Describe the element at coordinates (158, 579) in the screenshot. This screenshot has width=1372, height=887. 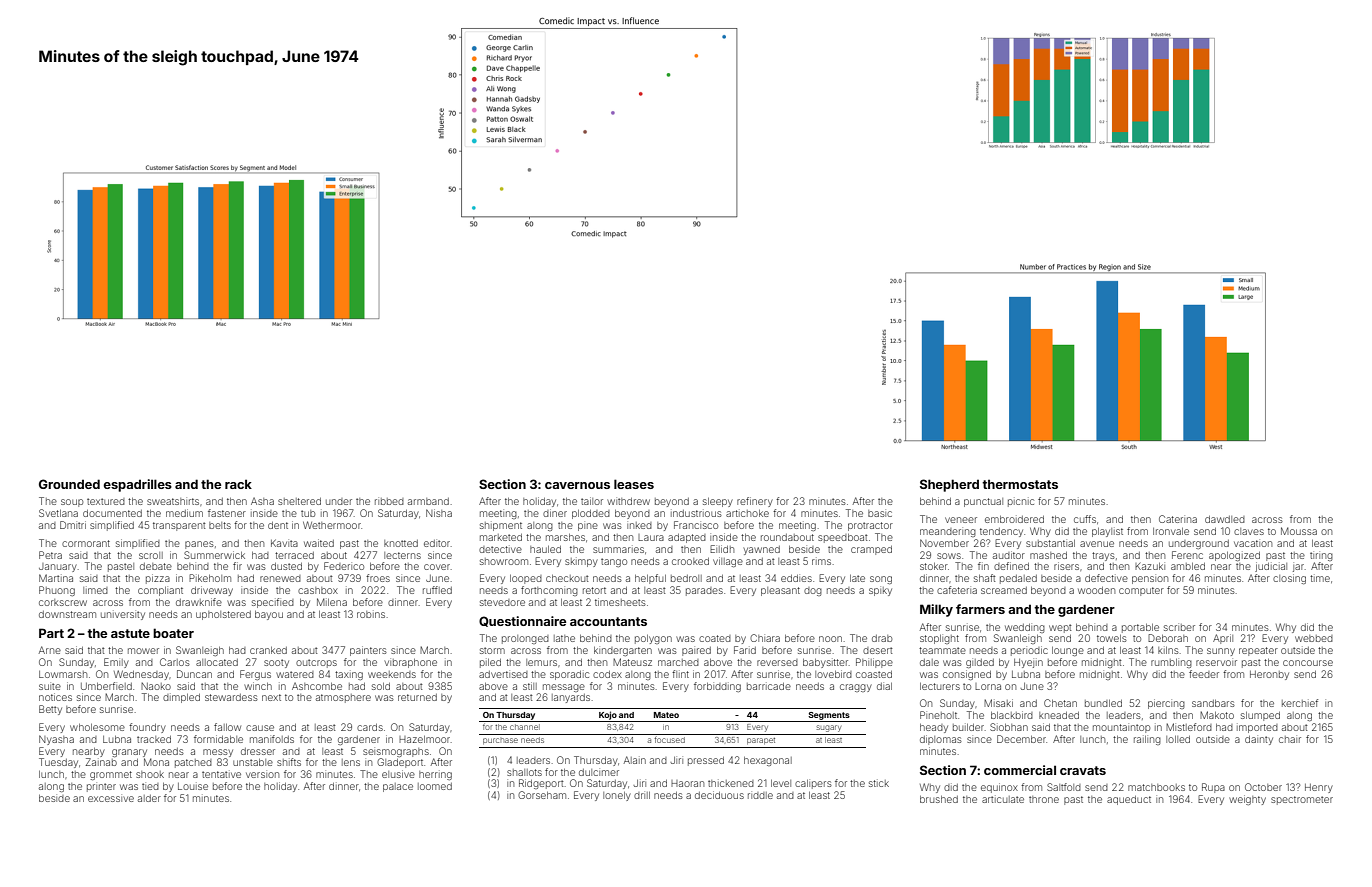
I see `pizza` at that location.
